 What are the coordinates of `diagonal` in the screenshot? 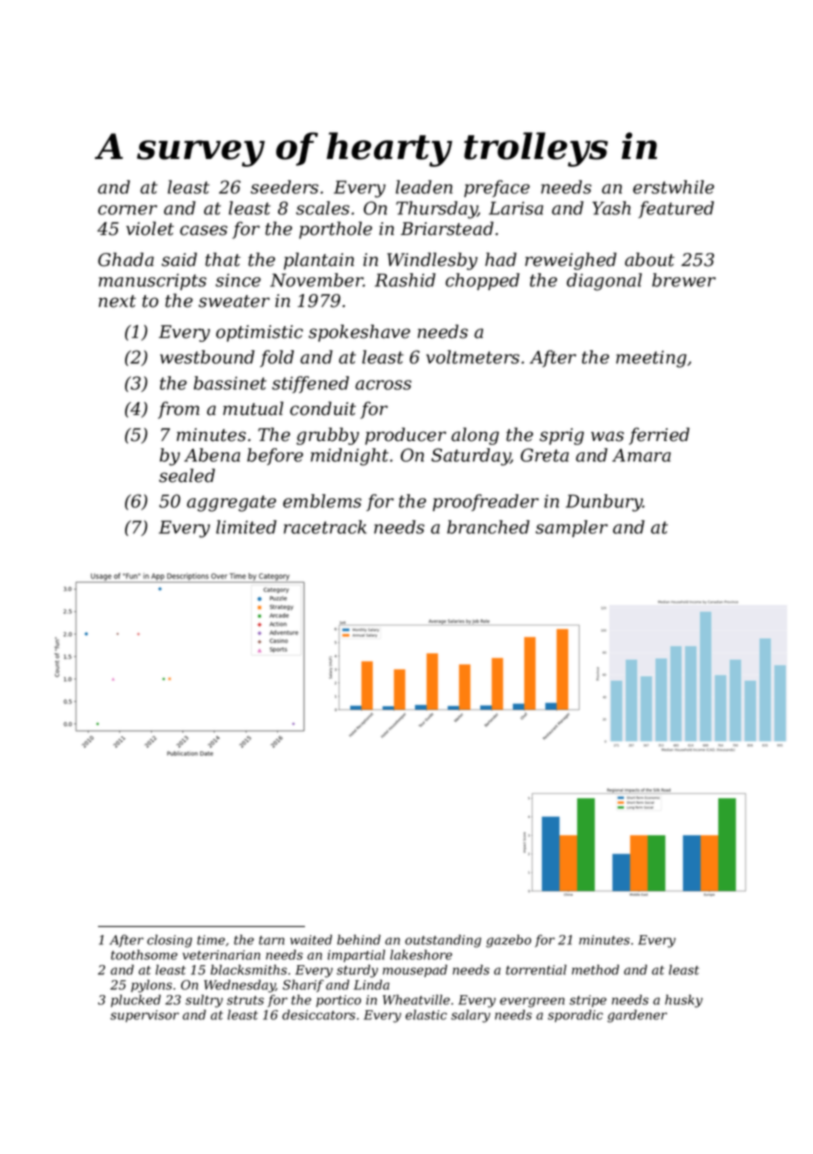 It's located at (604, 282).
